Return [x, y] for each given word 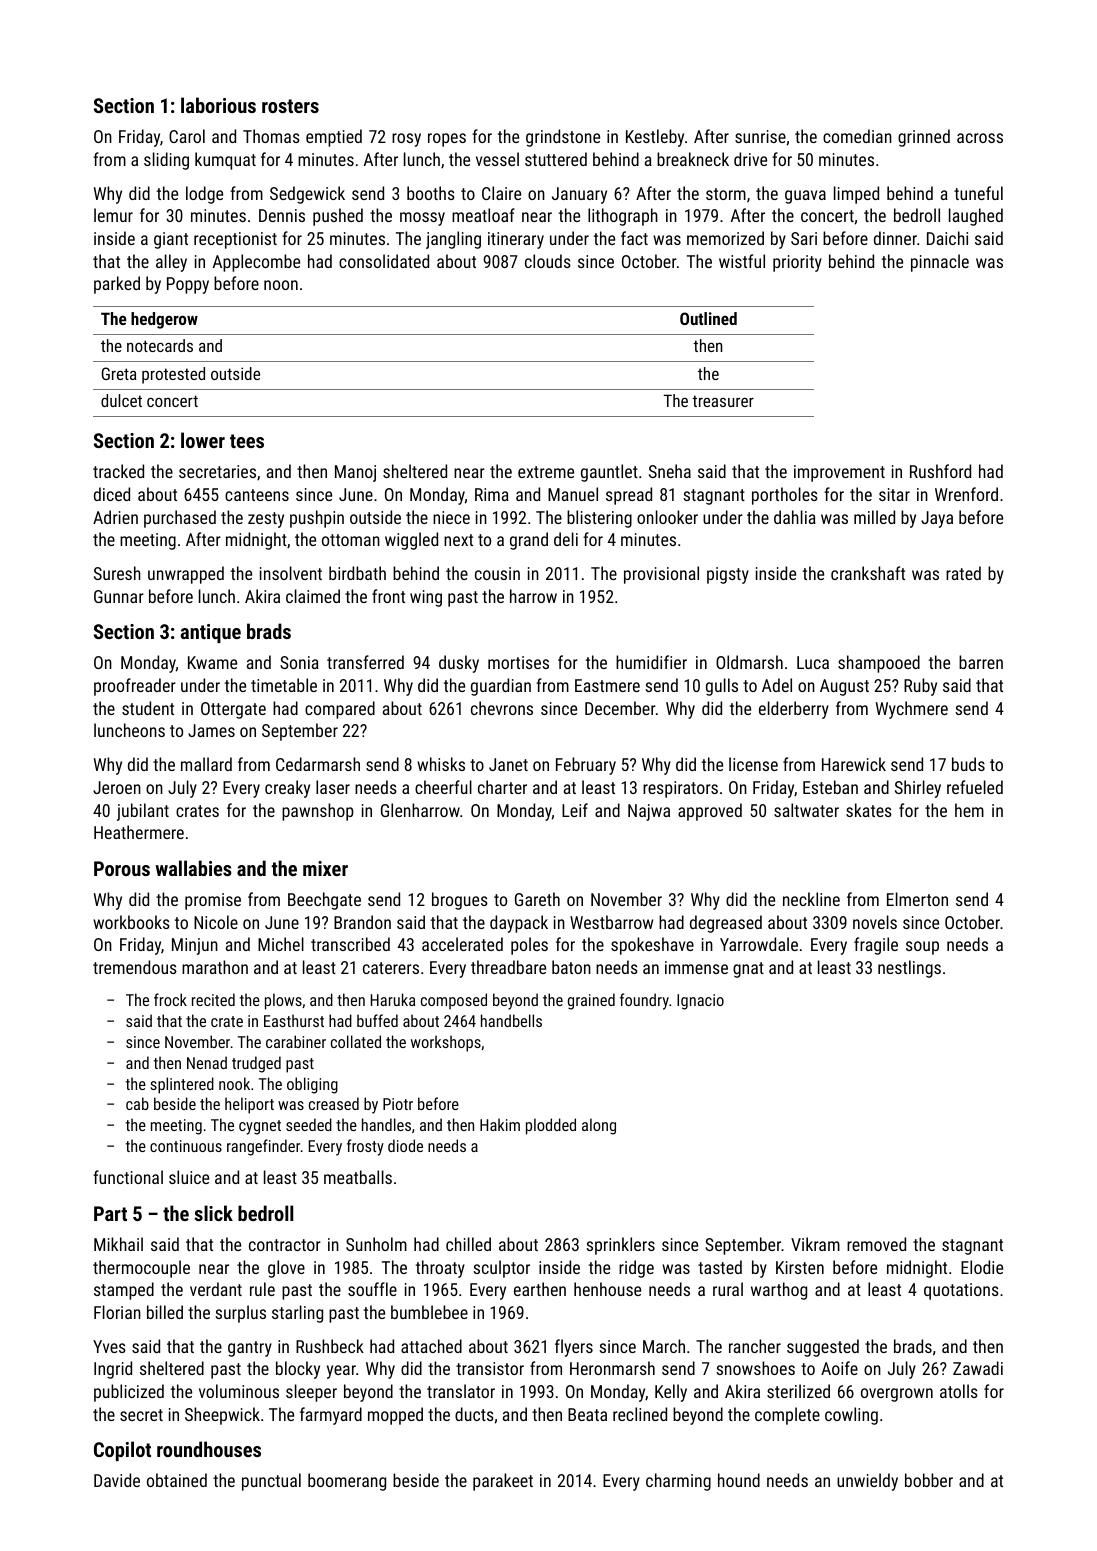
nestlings [909, 969]
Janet [508, 764]
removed [876, 1244]
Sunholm [376, 1244]
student [148, 708]
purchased [180, 519]
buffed [377, 1020]
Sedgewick [307, 195]
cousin [497, 573]
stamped [124, 1291]
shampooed [879, 664]
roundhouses [209, 1449]
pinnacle [940, 263]
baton [571, 967]
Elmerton [917, 899]
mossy [422, 219]
